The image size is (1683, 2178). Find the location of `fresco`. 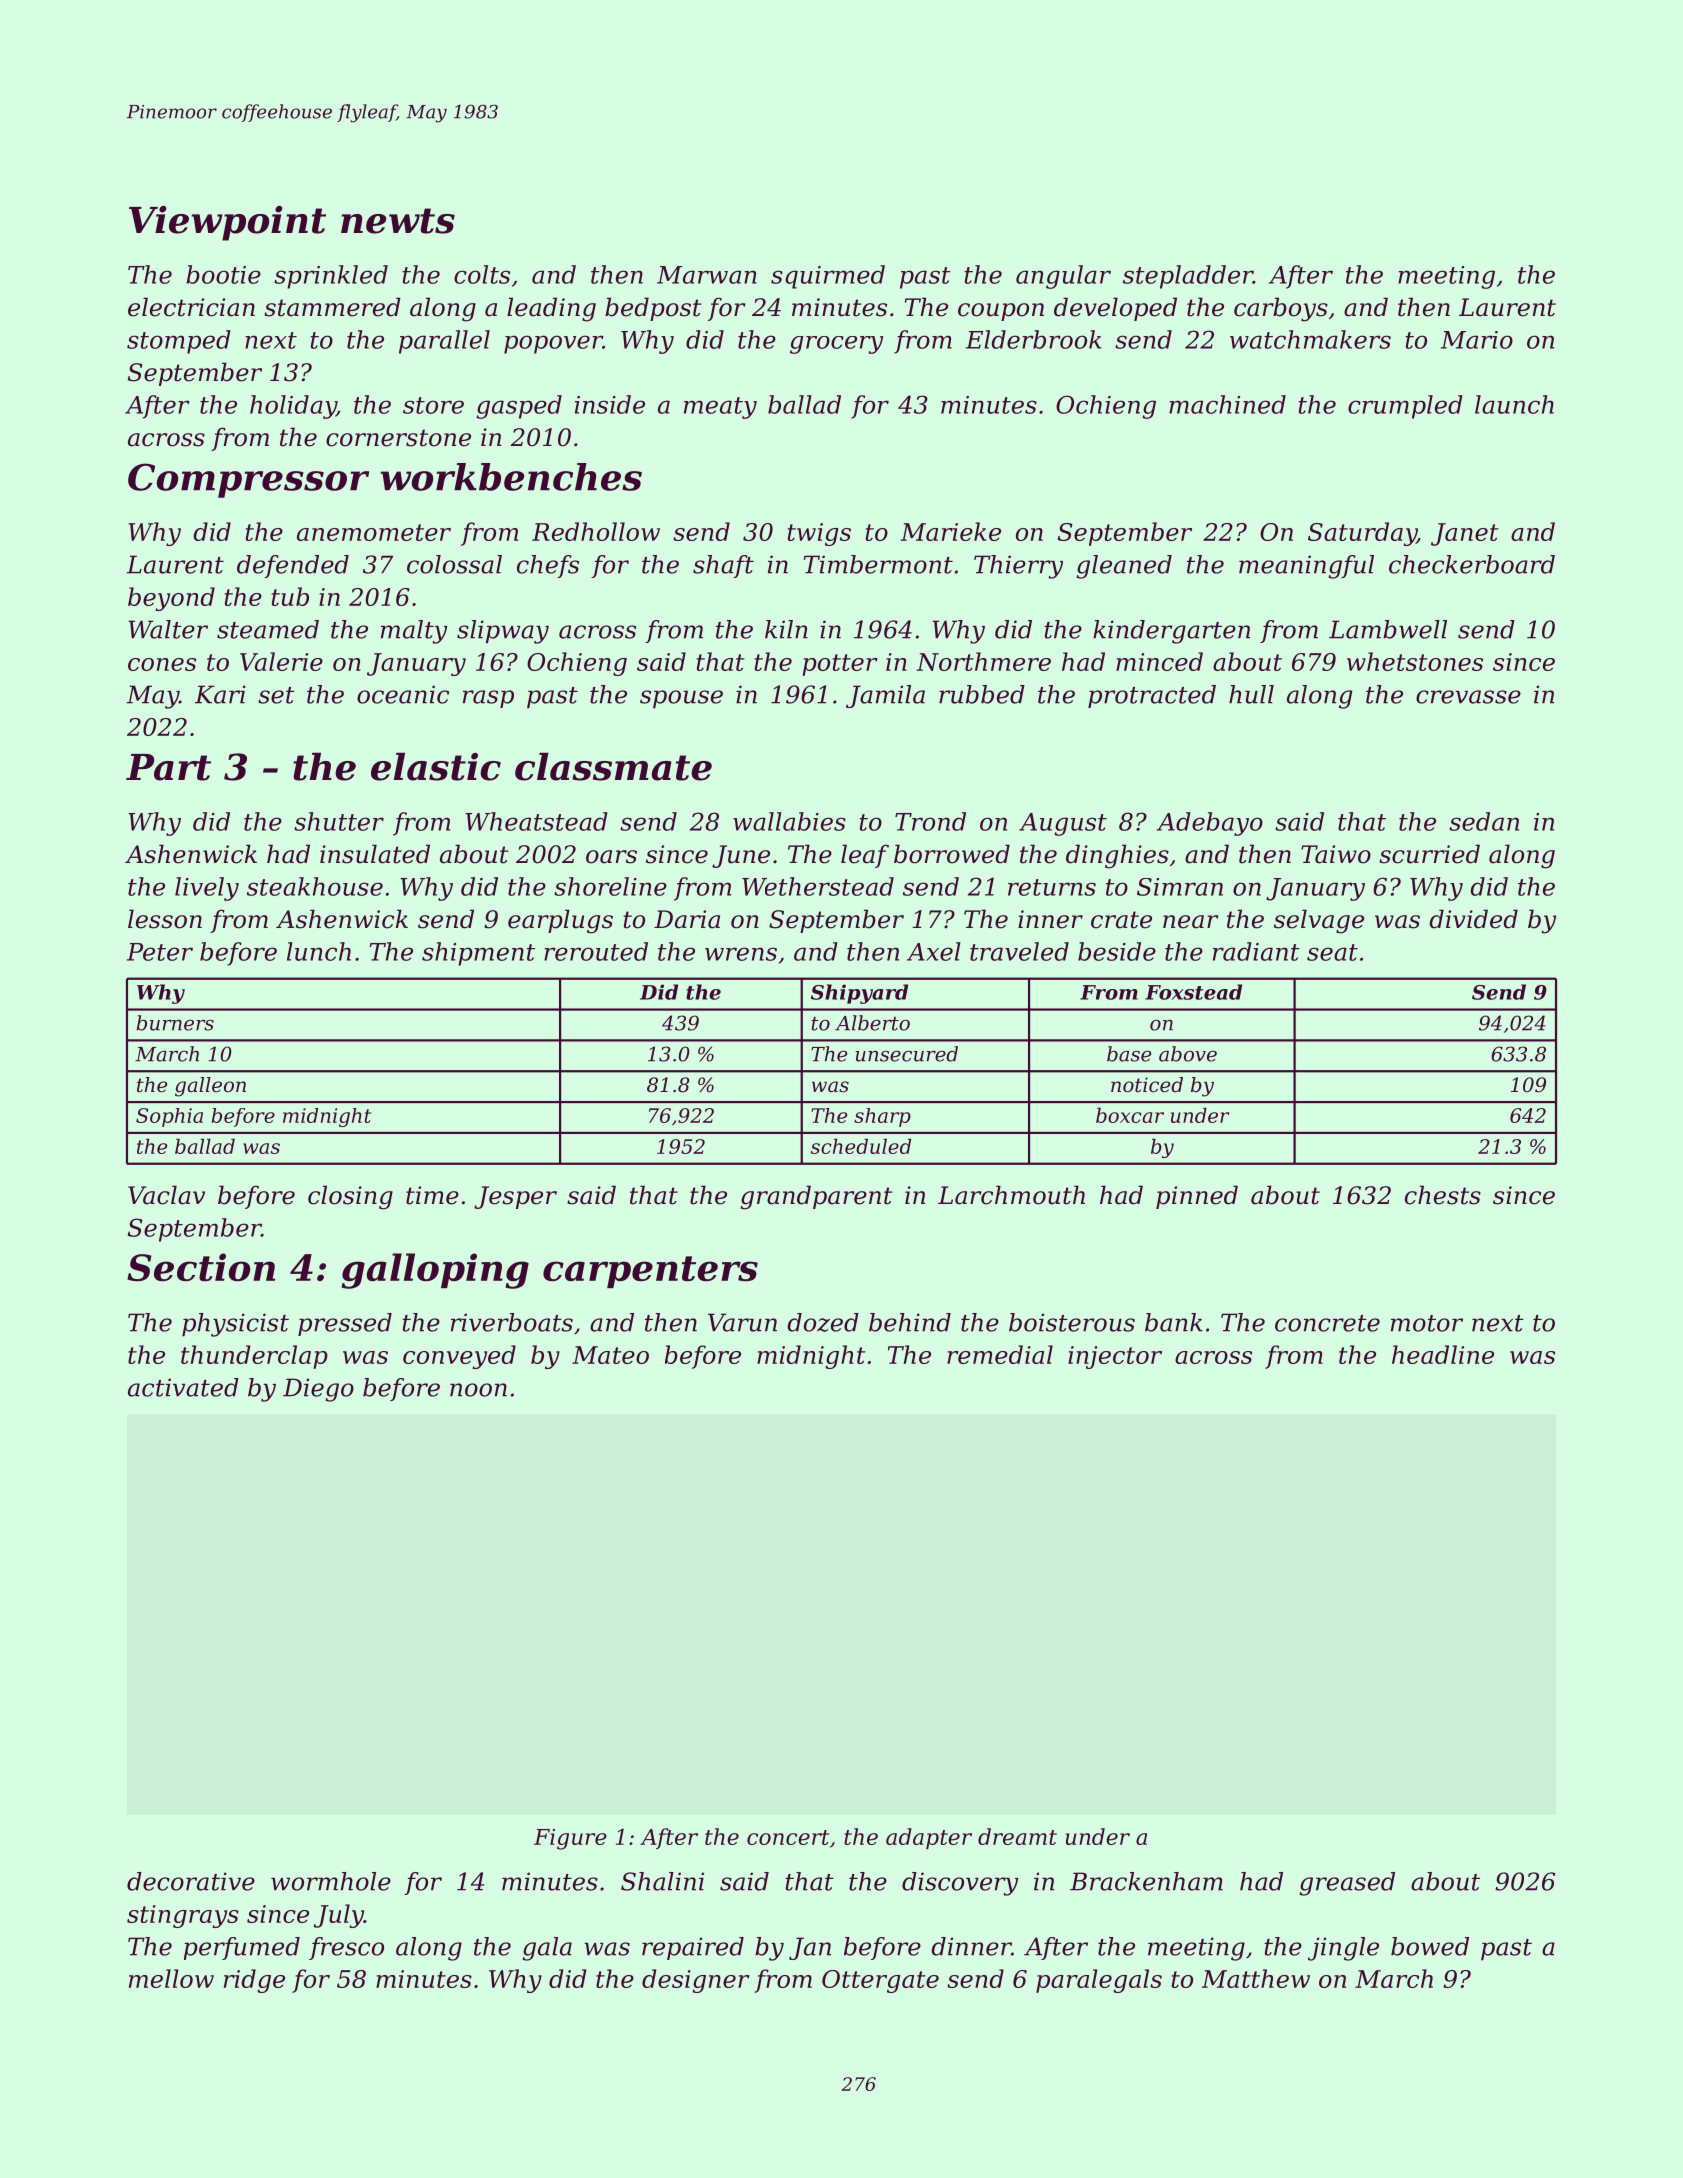

fresco is located at coordinates (346, 1948).
